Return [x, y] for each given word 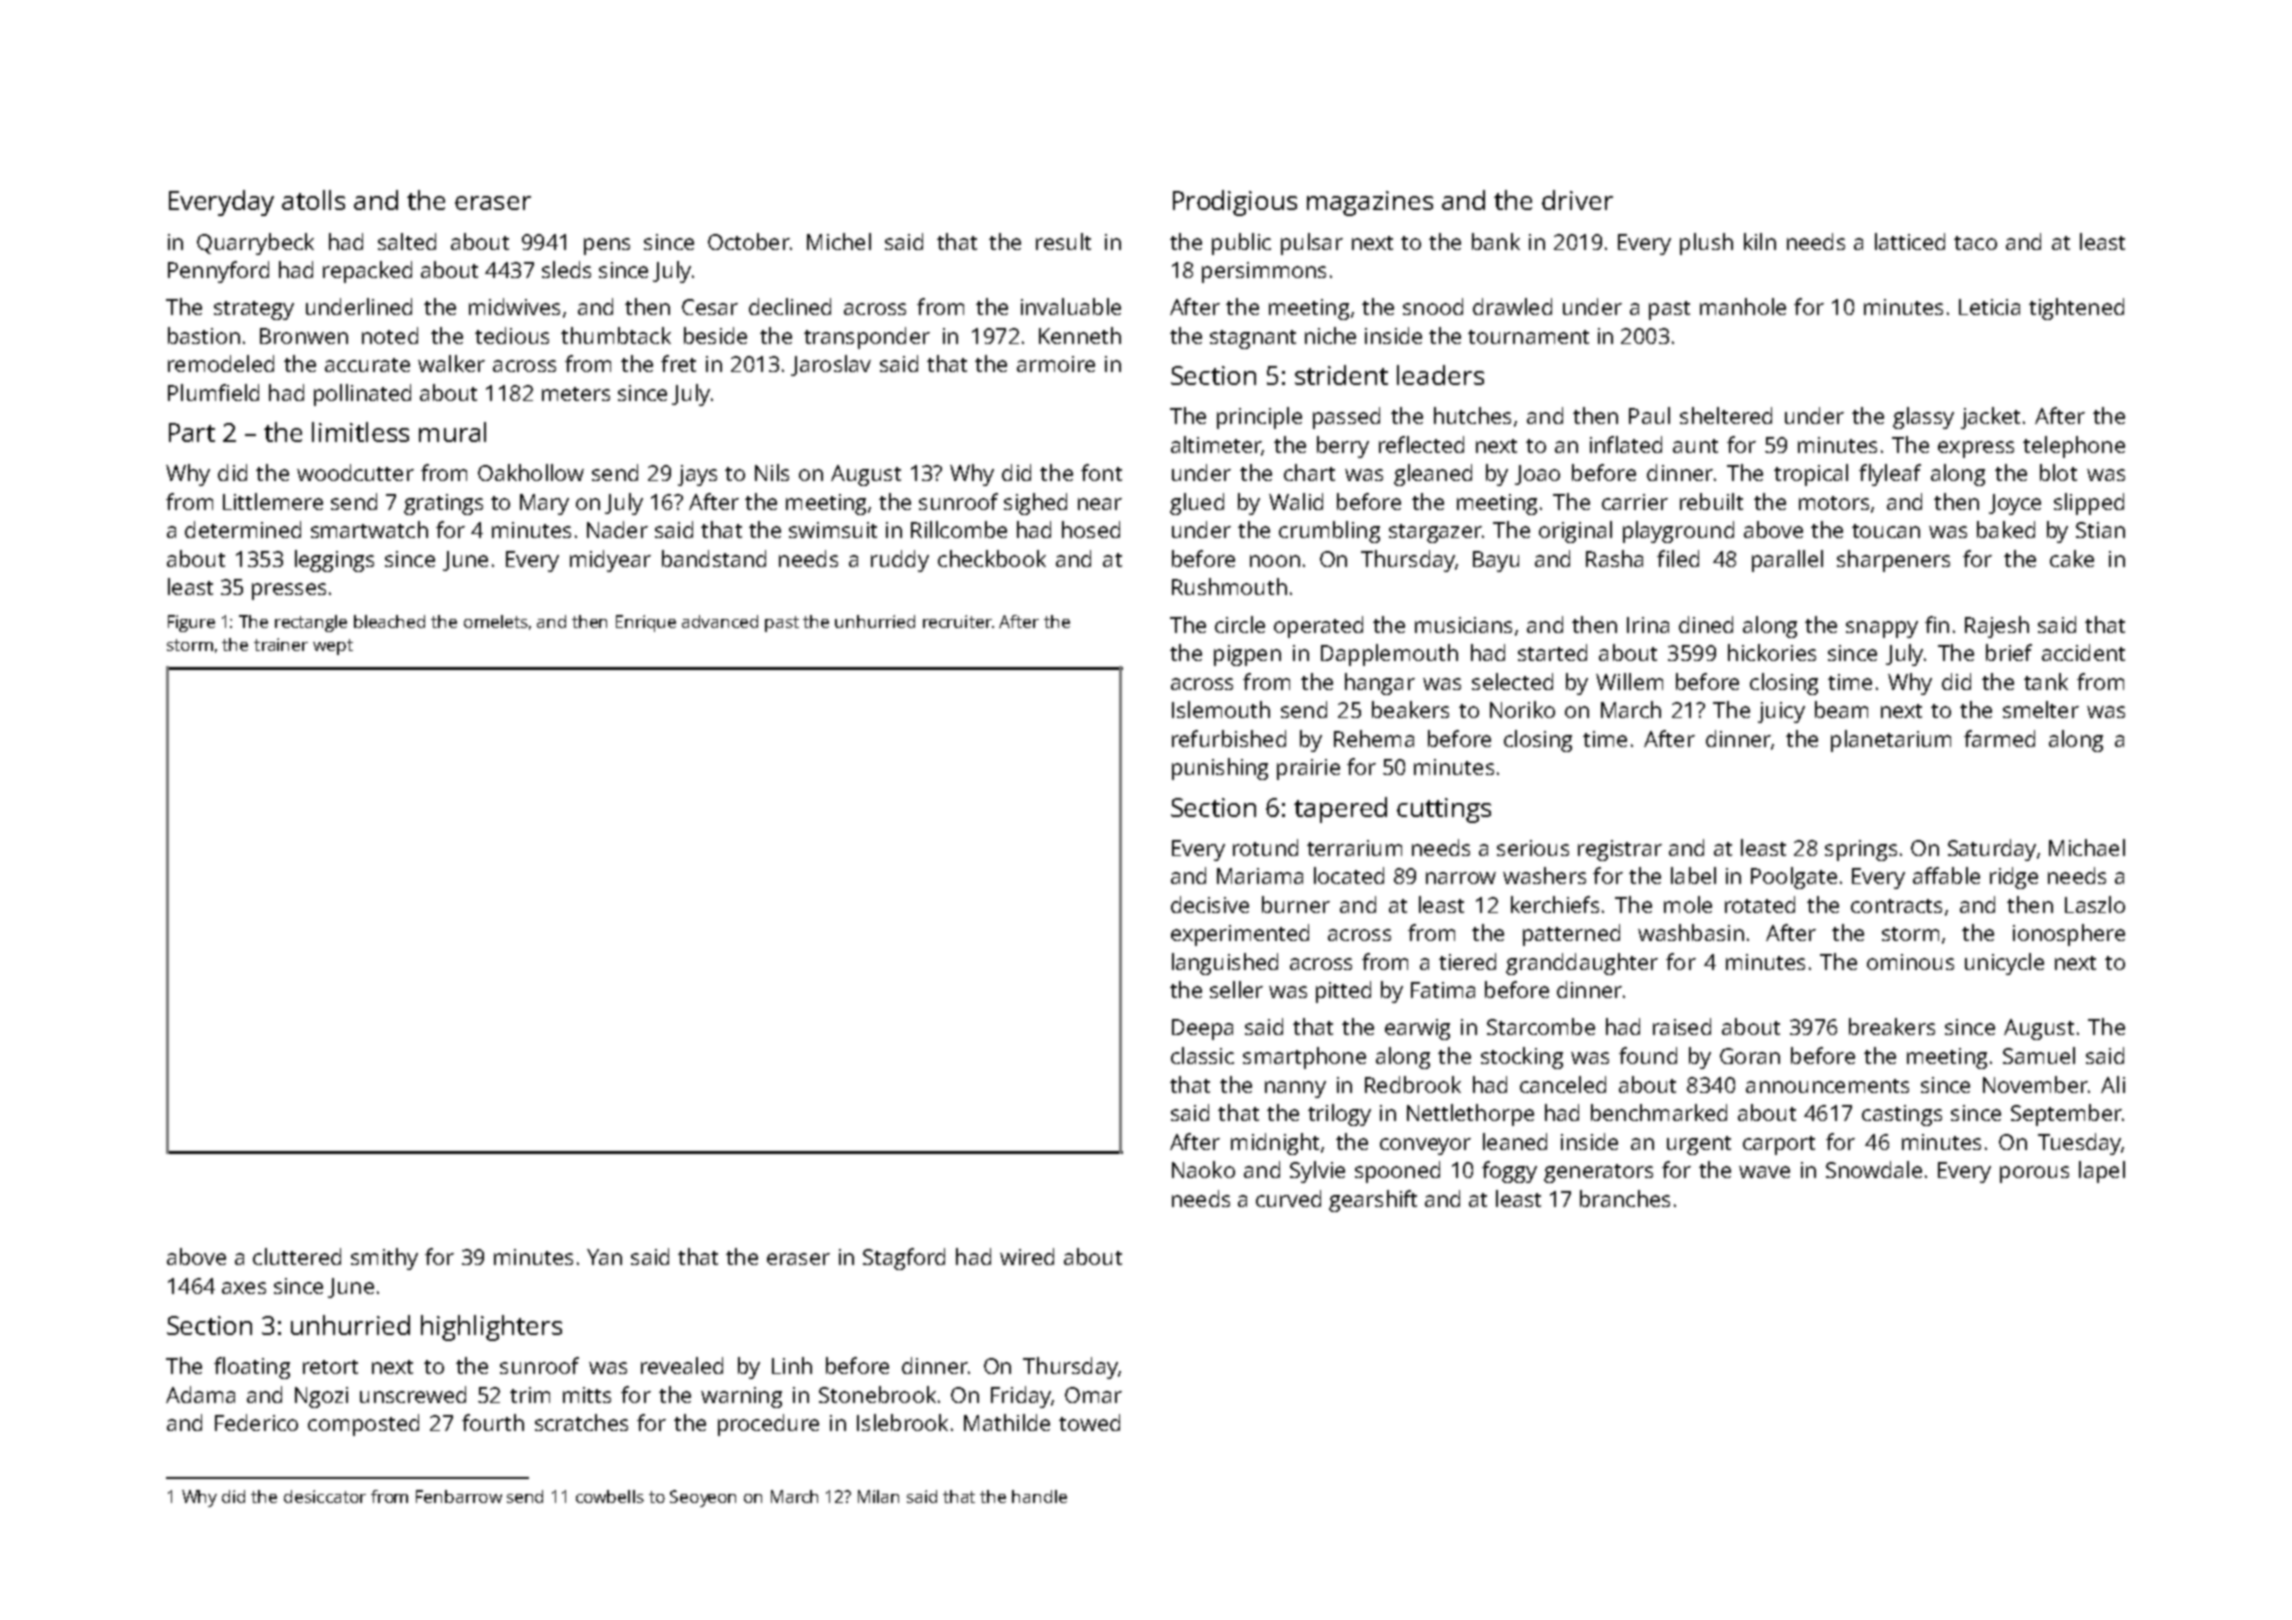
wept [333, 647]
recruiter [957, 621]
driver [1577, 200]
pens [607, 246]
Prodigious [1235, 203]
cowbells [610, 1496]
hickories [1772, 652]
